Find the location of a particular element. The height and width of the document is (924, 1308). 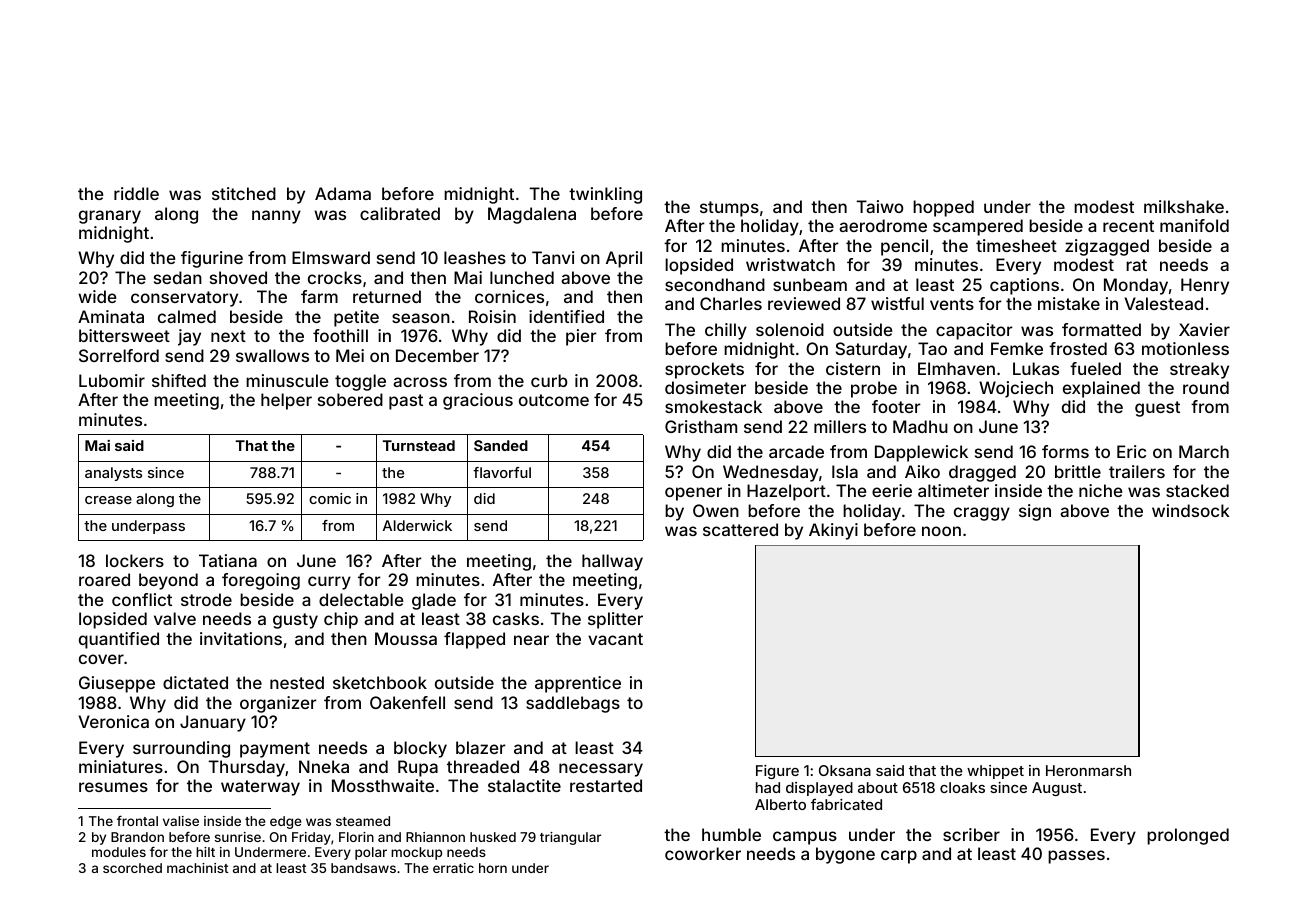

Sanded is located at coordinates (501, 445).
